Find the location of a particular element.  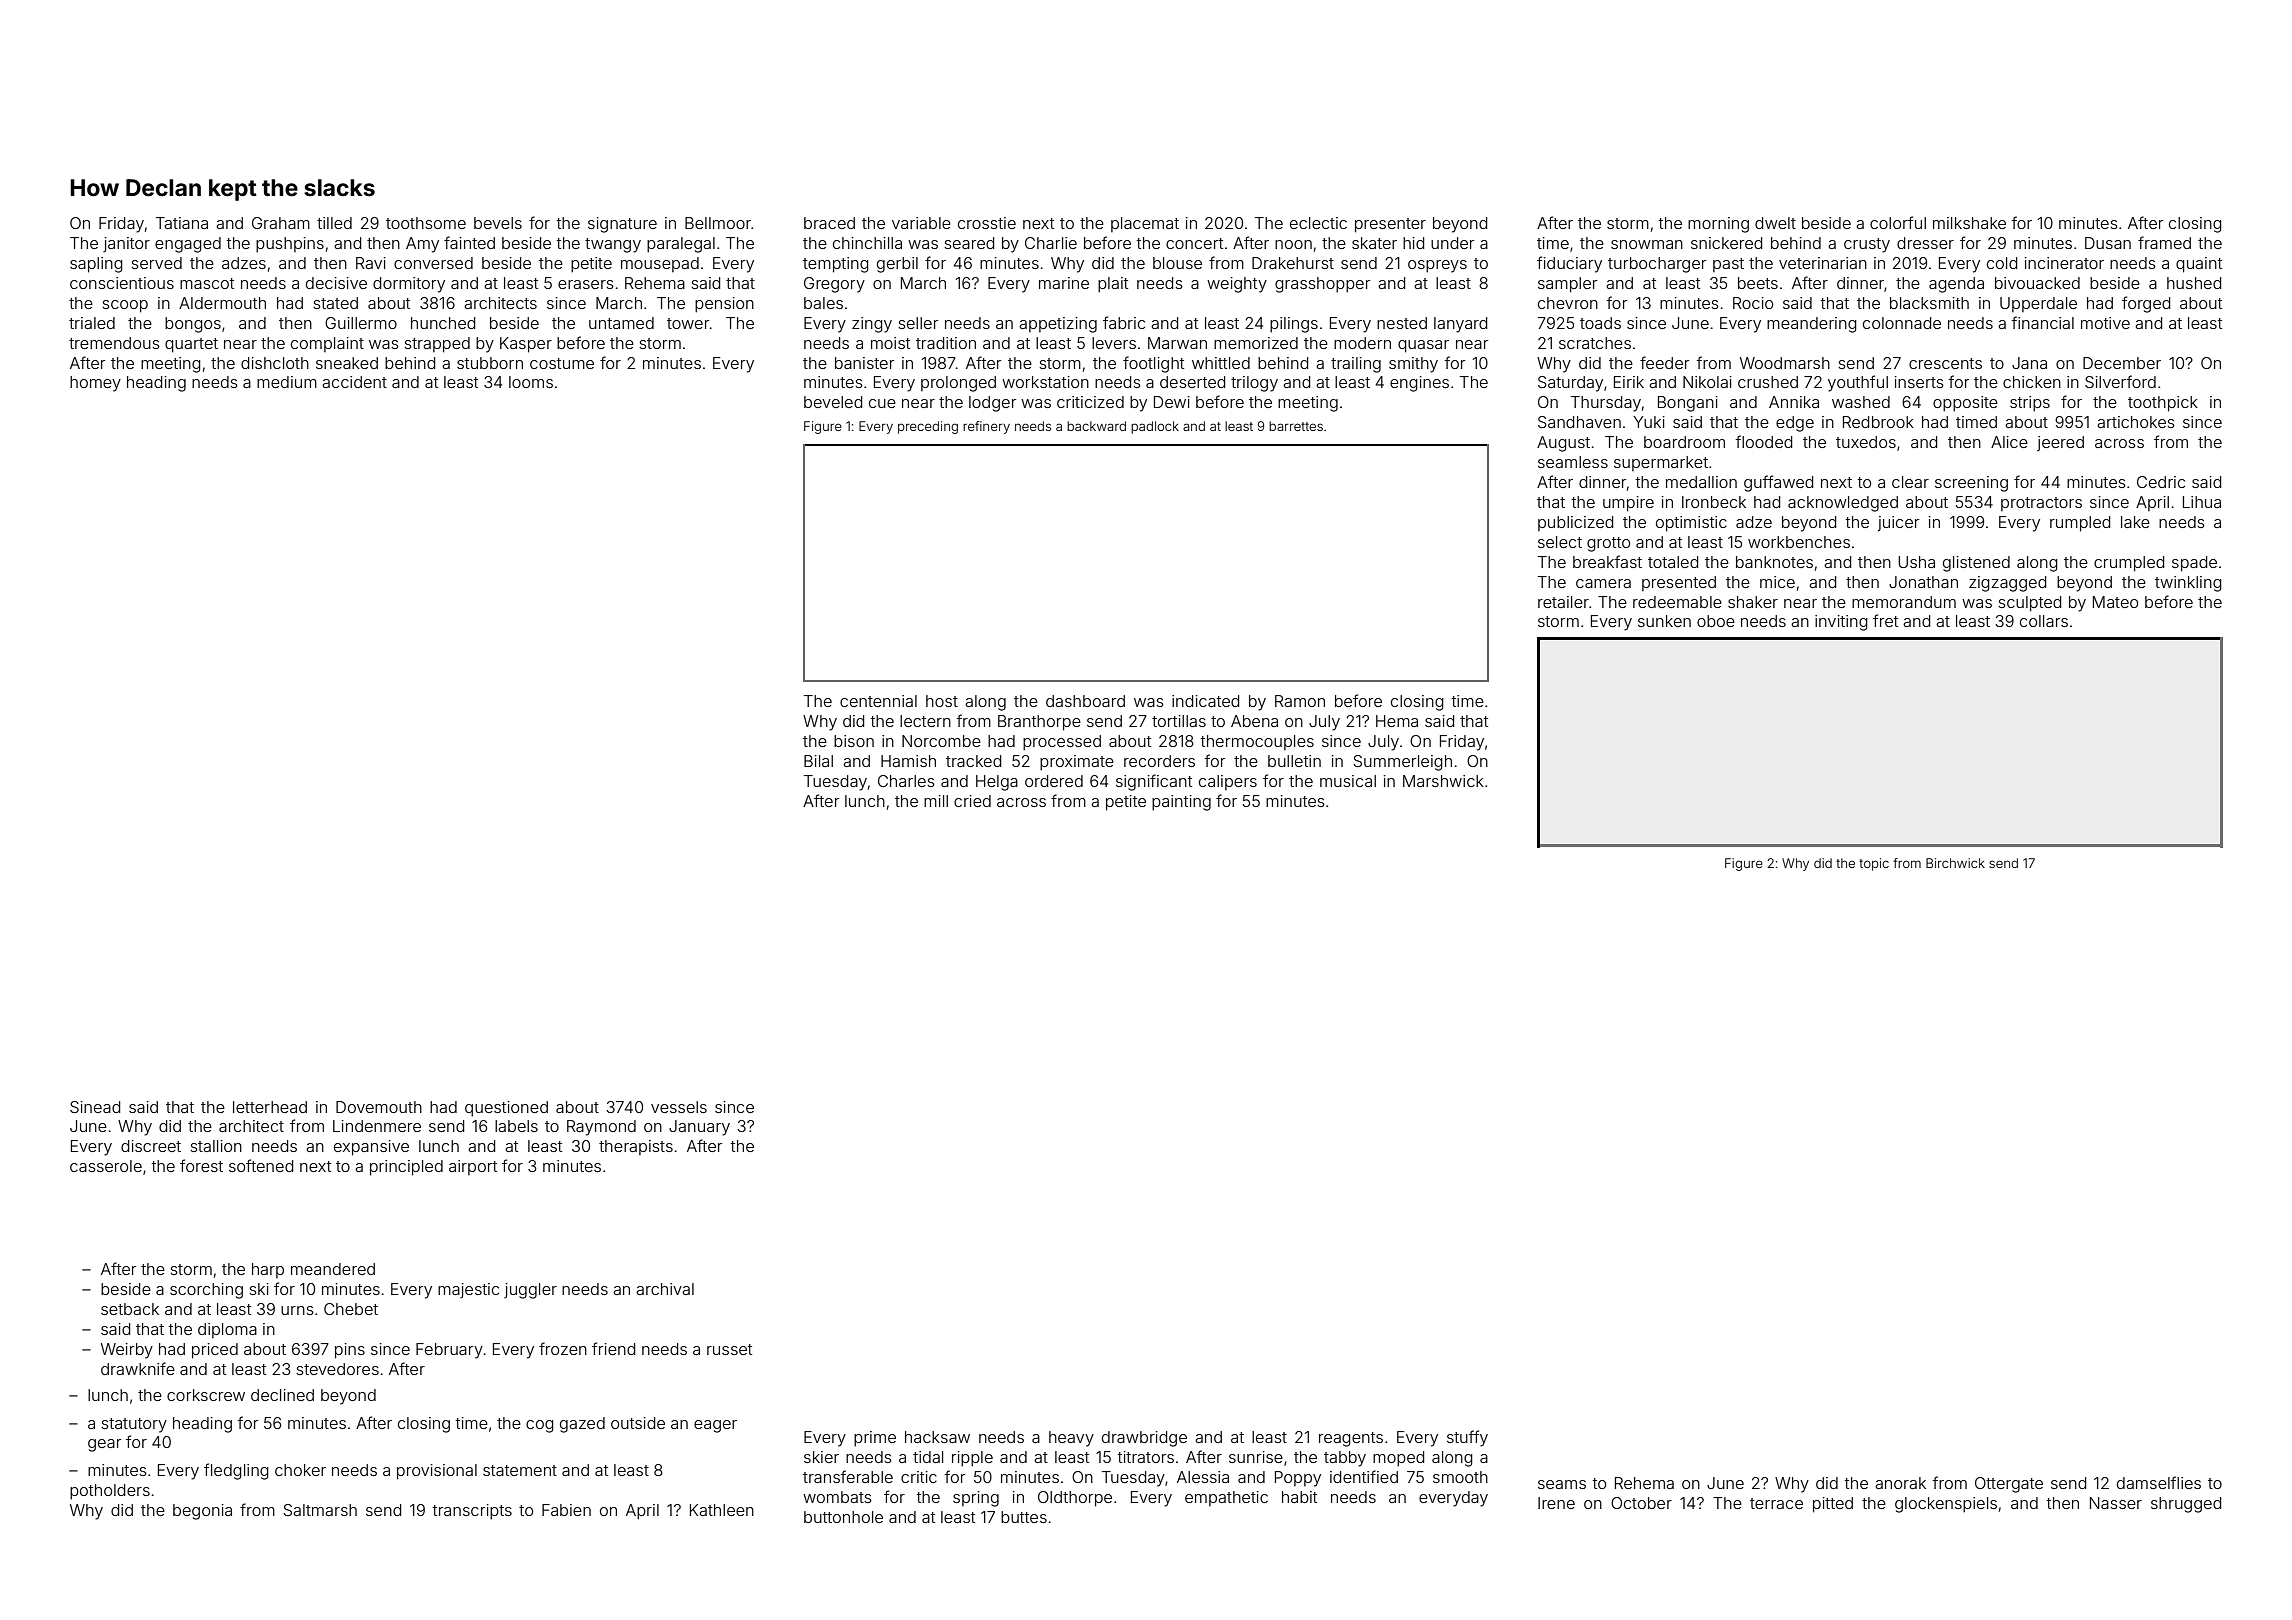

topic is located at coordinates (1874, 864).
